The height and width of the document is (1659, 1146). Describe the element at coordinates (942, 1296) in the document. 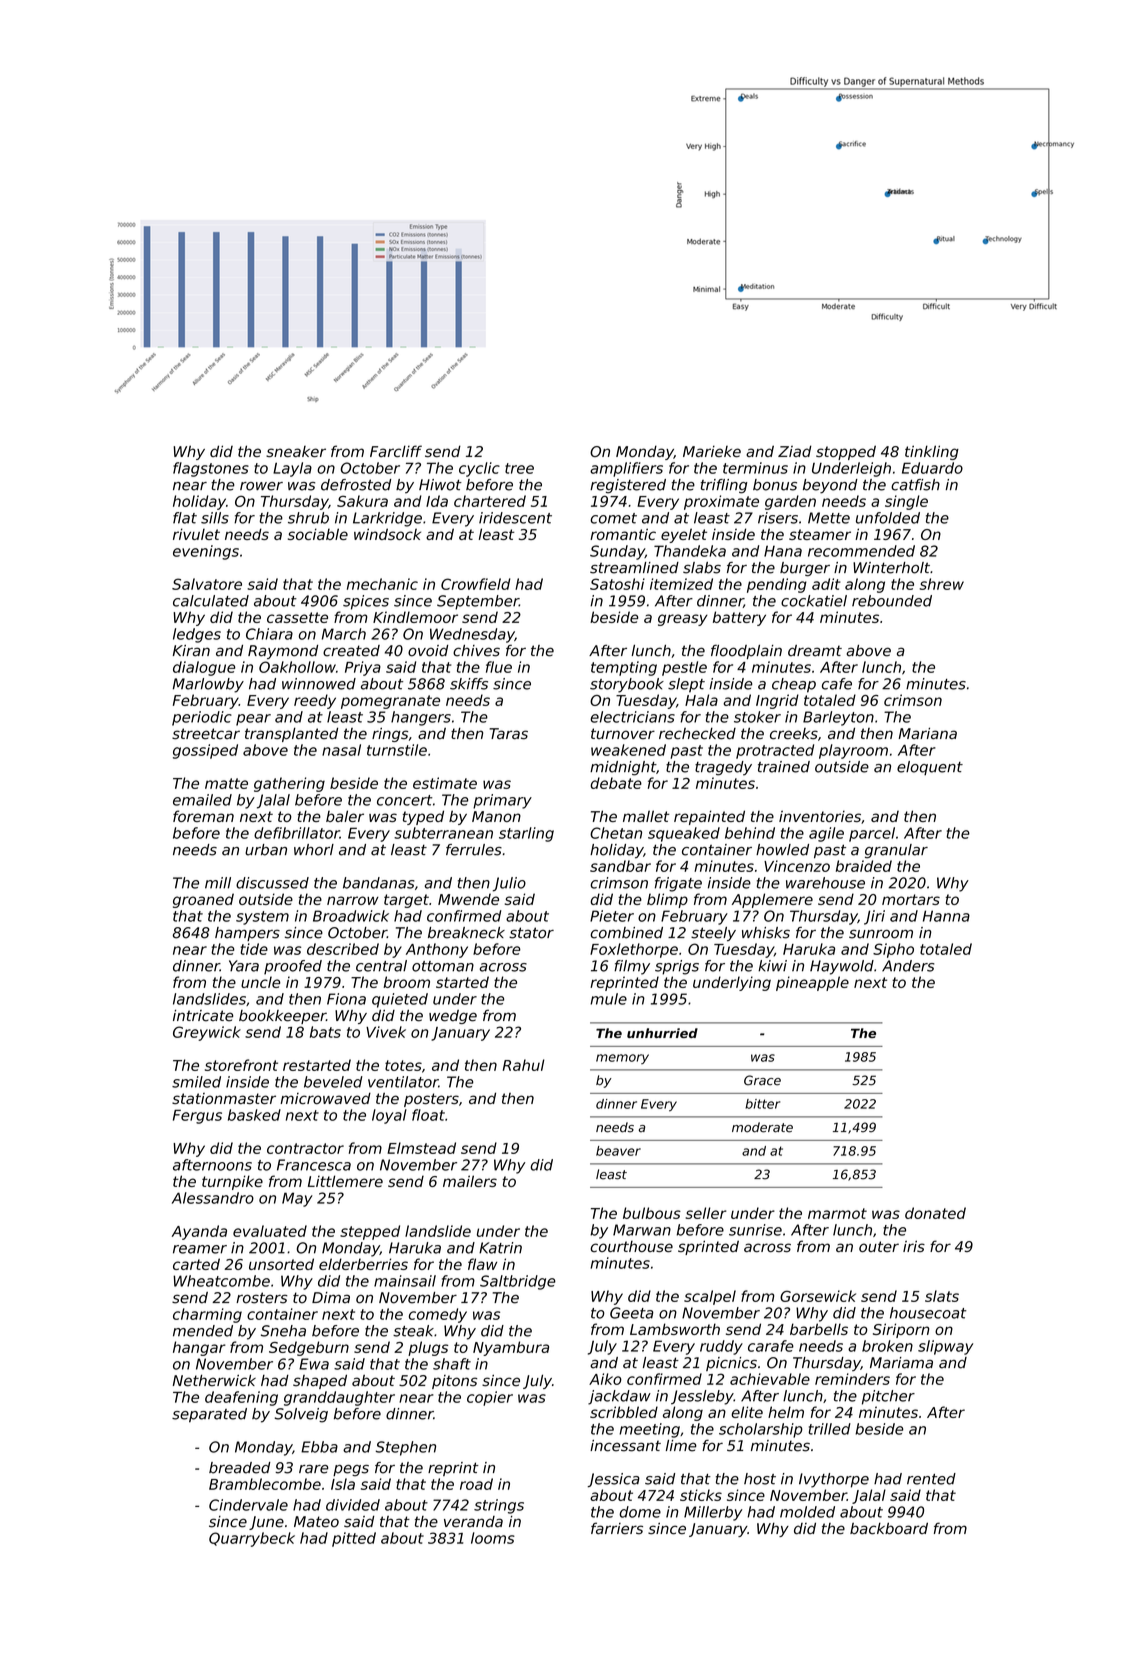

I see `slats` at that location.
